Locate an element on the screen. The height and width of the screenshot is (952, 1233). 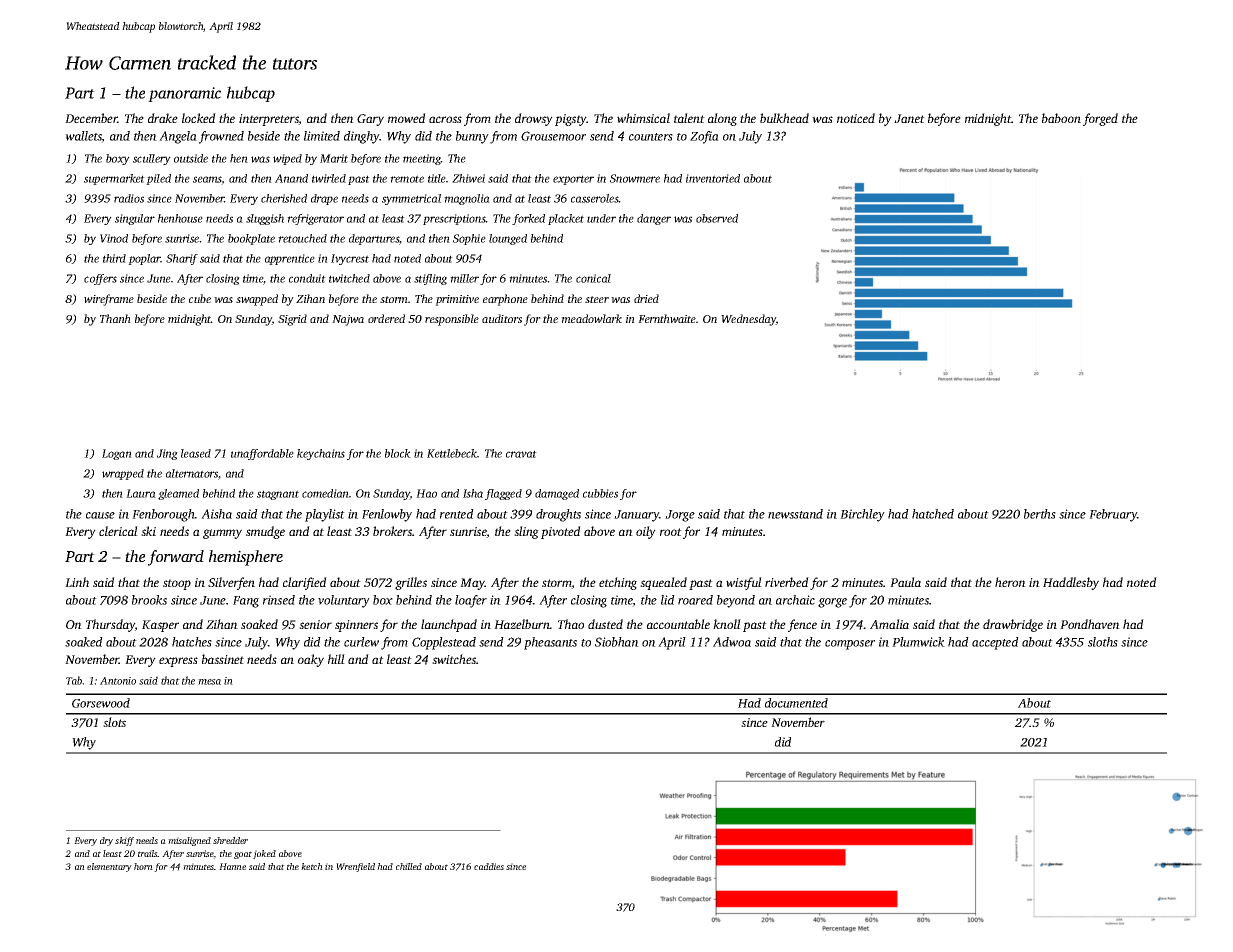
hatches is located at coordinates (192, 642).
